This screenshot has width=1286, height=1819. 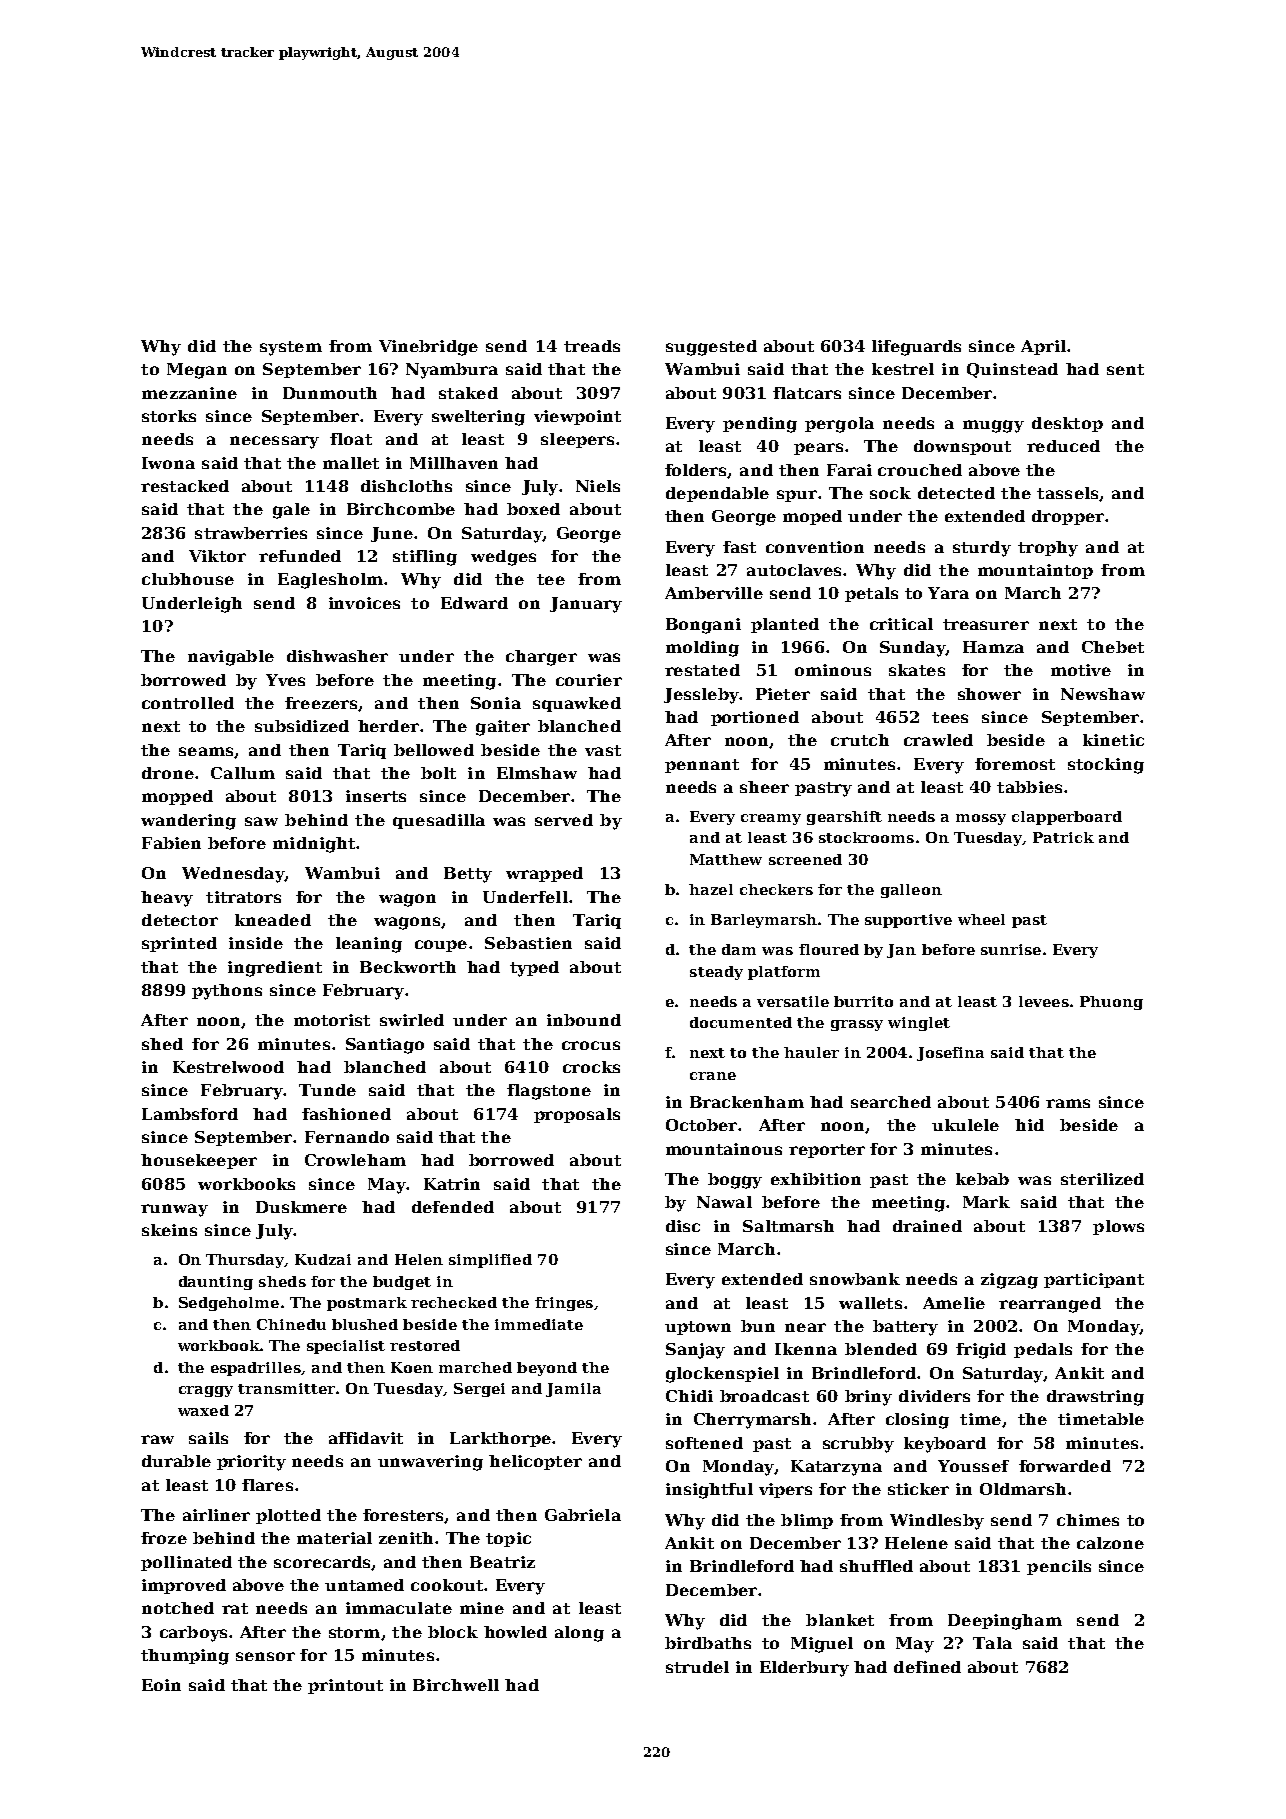 I want to click on Farai, so click(x=849, y=470).
